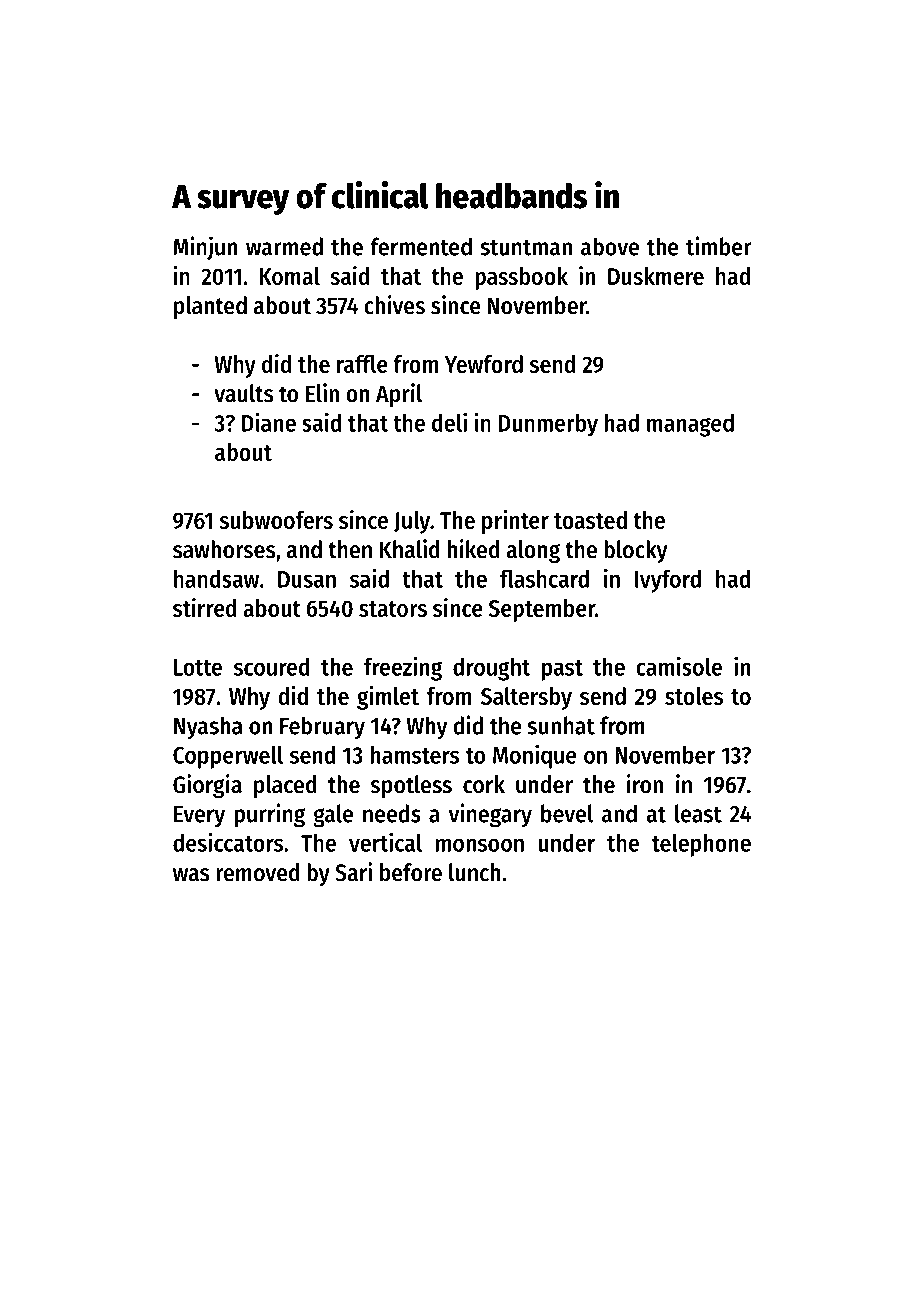  What do you see at coordinates (544, 578) in the page?
I see `flashcard` at bounding box center [544, 578].
